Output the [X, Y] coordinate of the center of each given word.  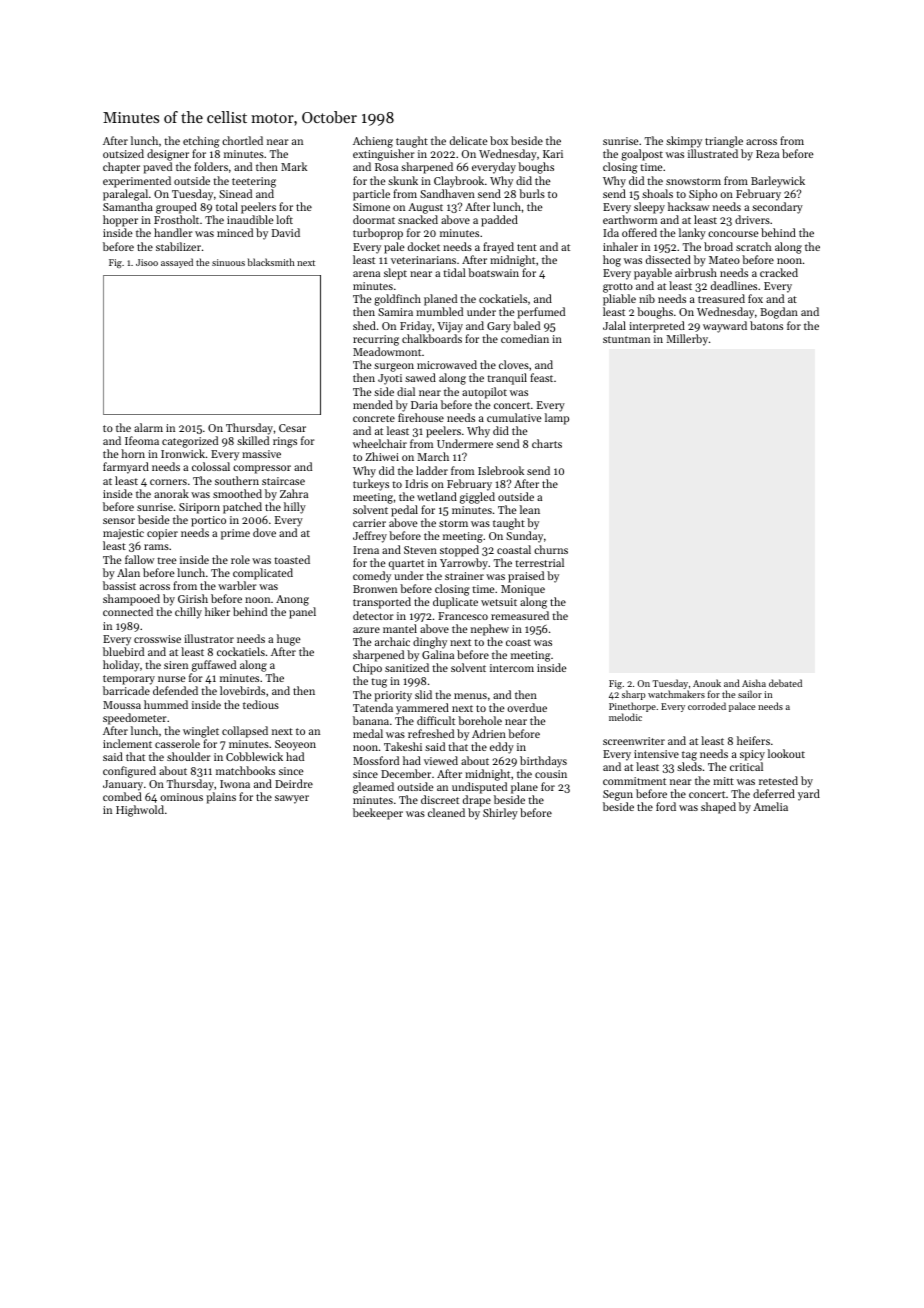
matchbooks [245, 770]
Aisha [754, 683]
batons [766, 325]
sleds [689, 766]
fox [755, 298]
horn [133, 453]
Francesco [463, 616]
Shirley [500, 814]
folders [211, 166]
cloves [514, 364]
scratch [754, 246]
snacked [418, 219]
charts [547, 443]
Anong [292, 600]
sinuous [228, 262]
